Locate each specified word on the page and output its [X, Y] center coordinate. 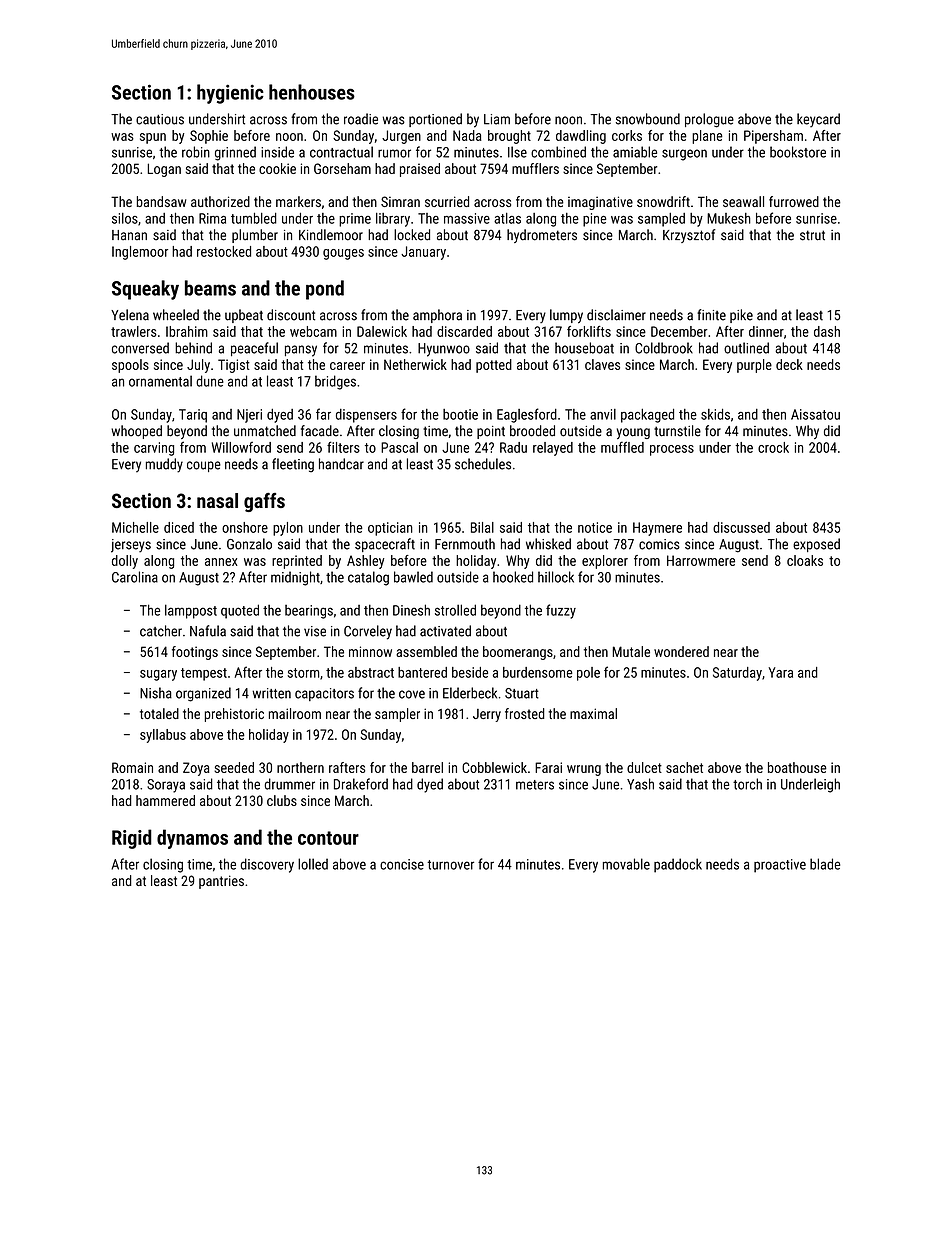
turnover [450, 865]
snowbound [648, 119]
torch [747, 784]
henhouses [312, 92]
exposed [816, 545]
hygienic [230, 94]
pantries [221, 882]
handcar [341, 464]
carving [154, 449]
